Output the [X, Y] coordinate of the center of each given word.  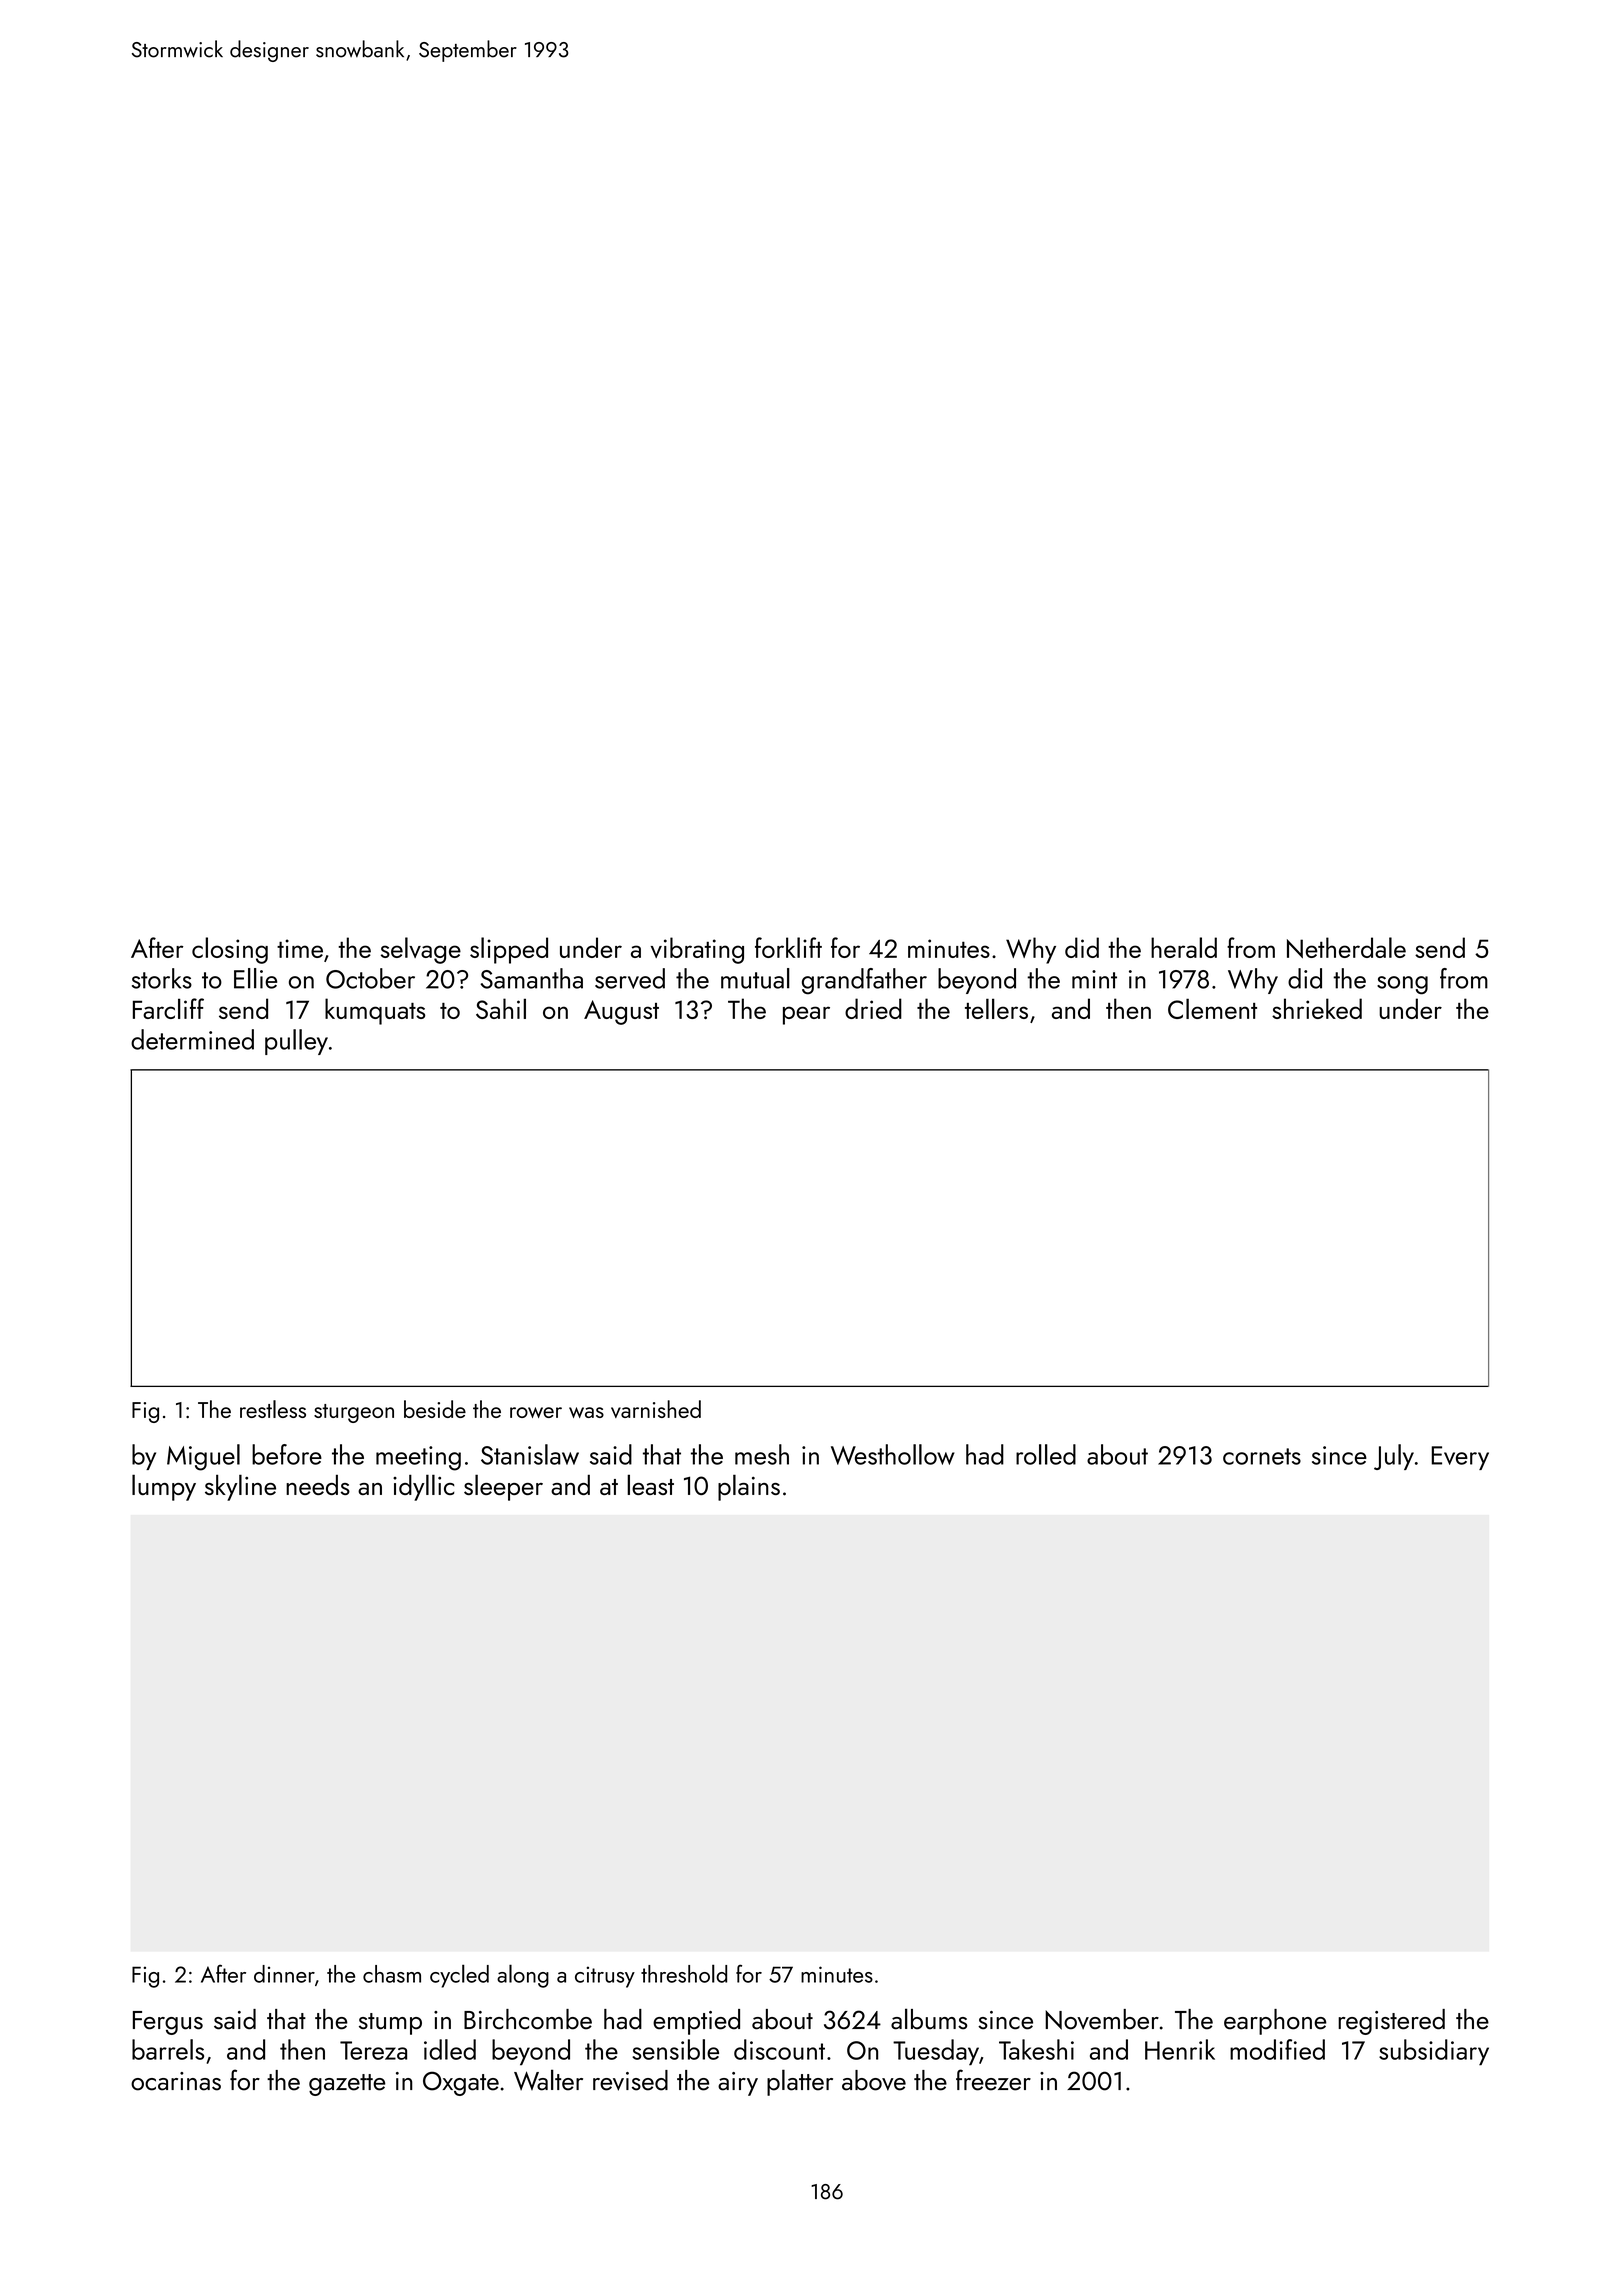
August [621, 1012]
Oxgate [461, 2083]
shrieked [1317, 1008]
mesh [762, 1454]
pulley [296, 1042]
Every [1460, 1458]
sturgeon [354, 1413]
